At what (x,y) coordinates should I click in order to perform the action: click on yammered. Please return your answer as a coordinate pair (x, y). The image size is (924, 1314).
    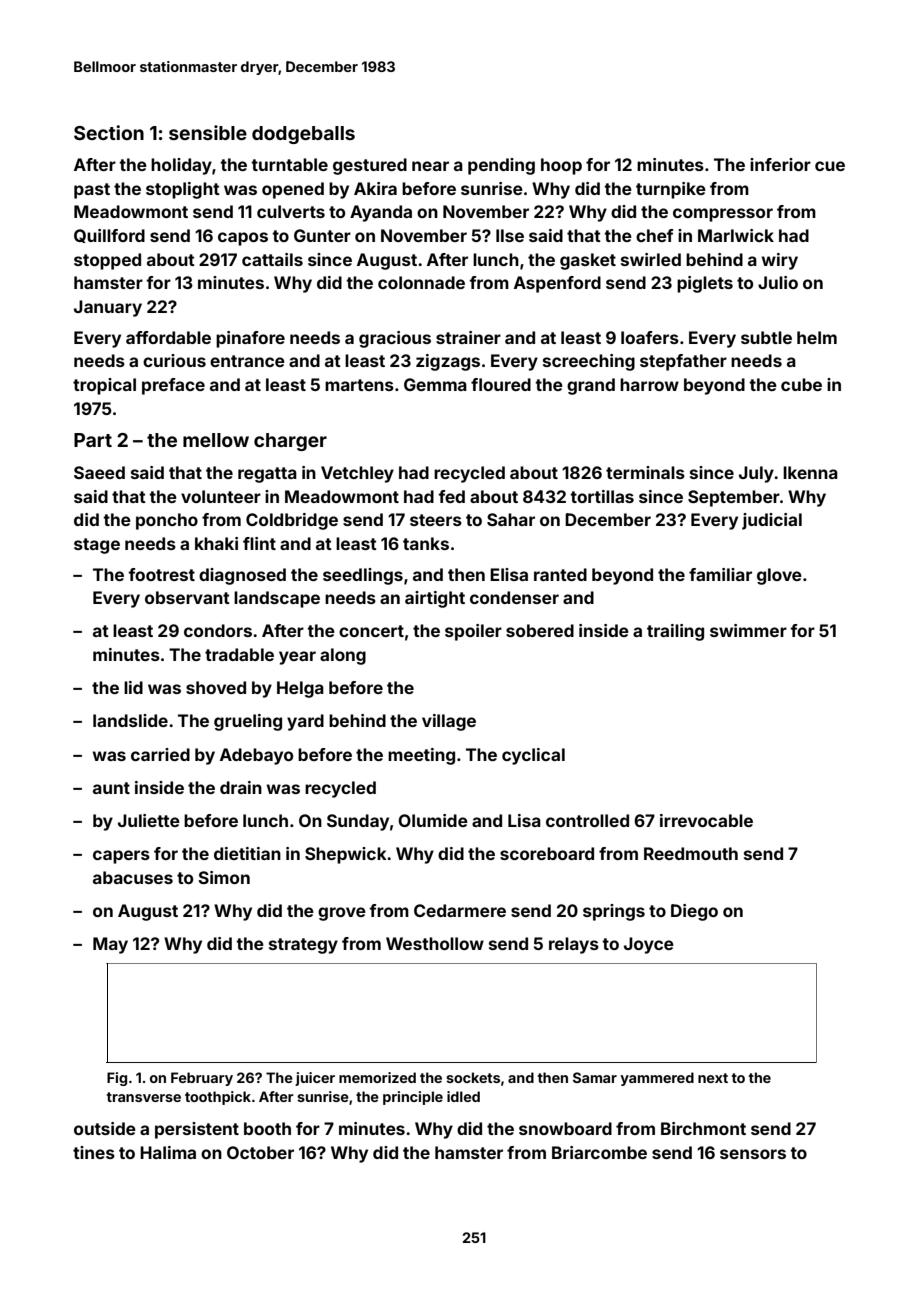
    Looking at the image, I should click on (657, 1079).
